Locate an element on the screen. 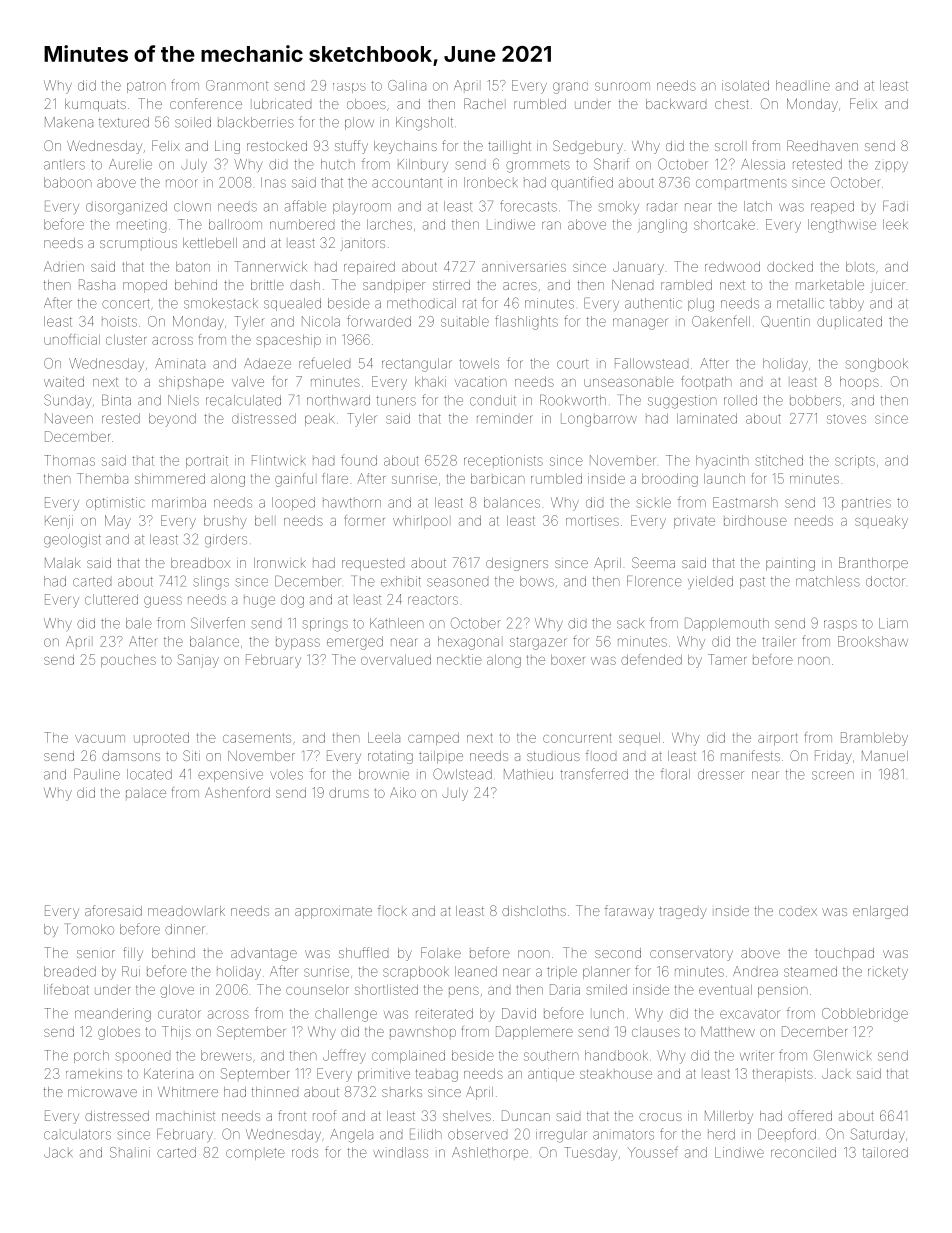  complete is located at coordinates (255, 1154).
